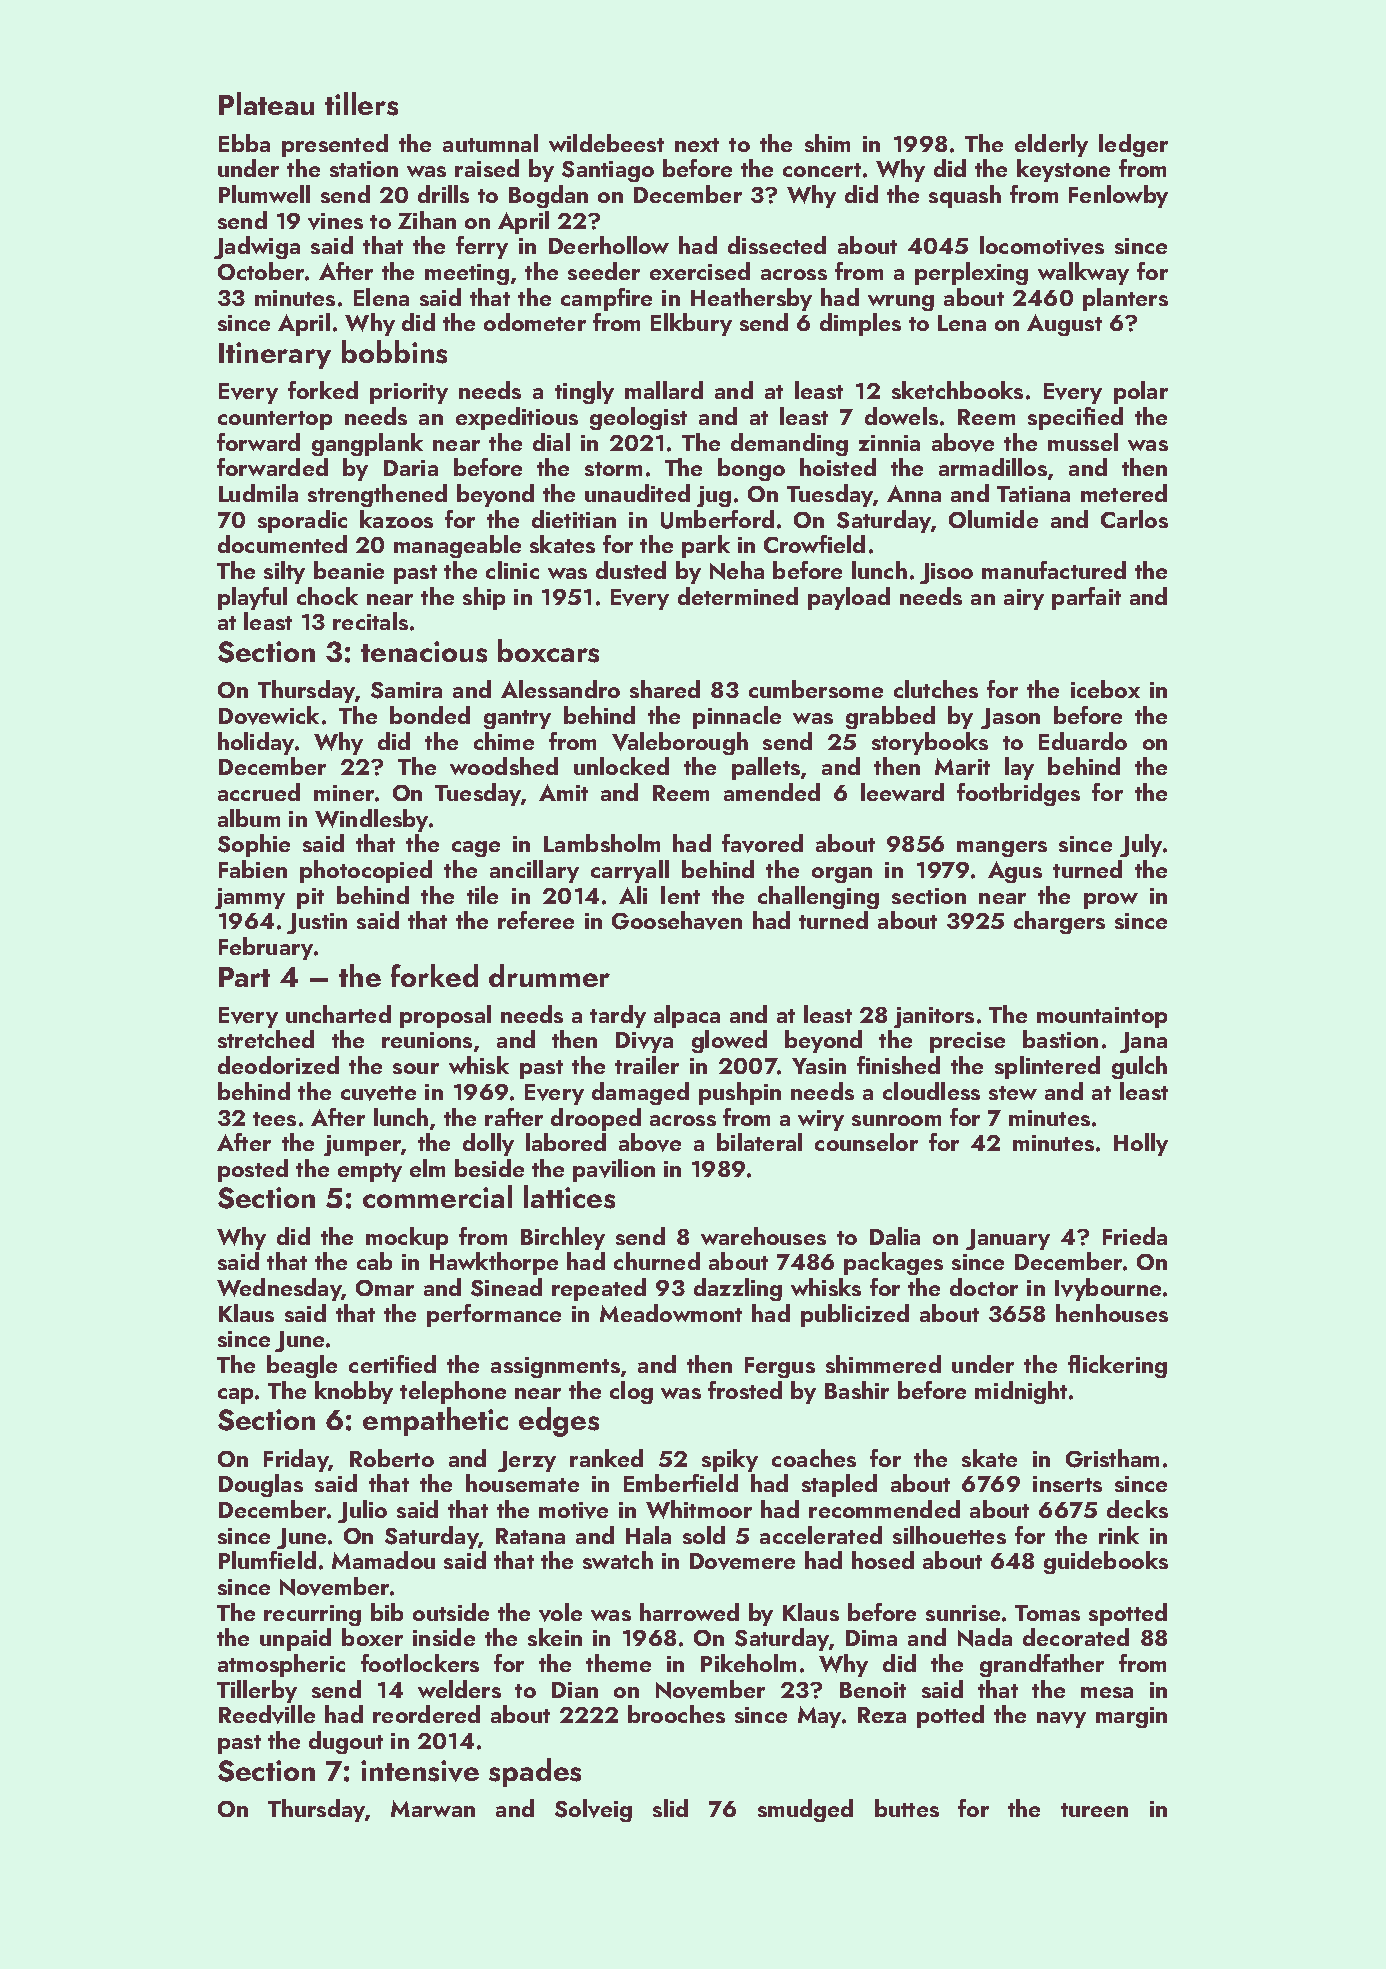 This screenshot has height=1969, width=1386. What do you see at coordinates (338, 1014) in the screenshot?
I see `uncharted` at bounding box center [338, 1014].
